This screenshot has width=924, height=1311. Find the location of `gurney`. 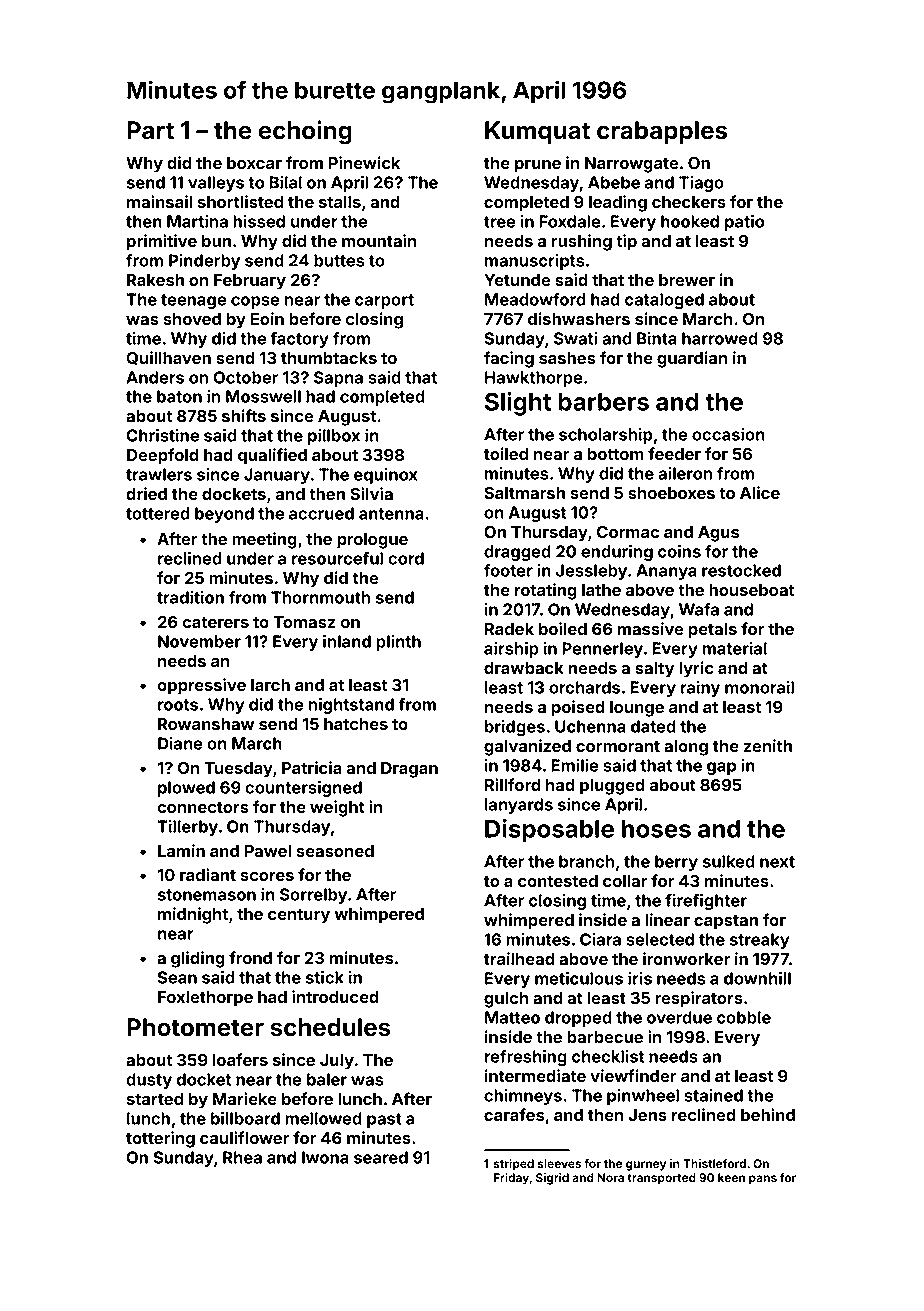

gurney is located at coordinates (646, 1166).
